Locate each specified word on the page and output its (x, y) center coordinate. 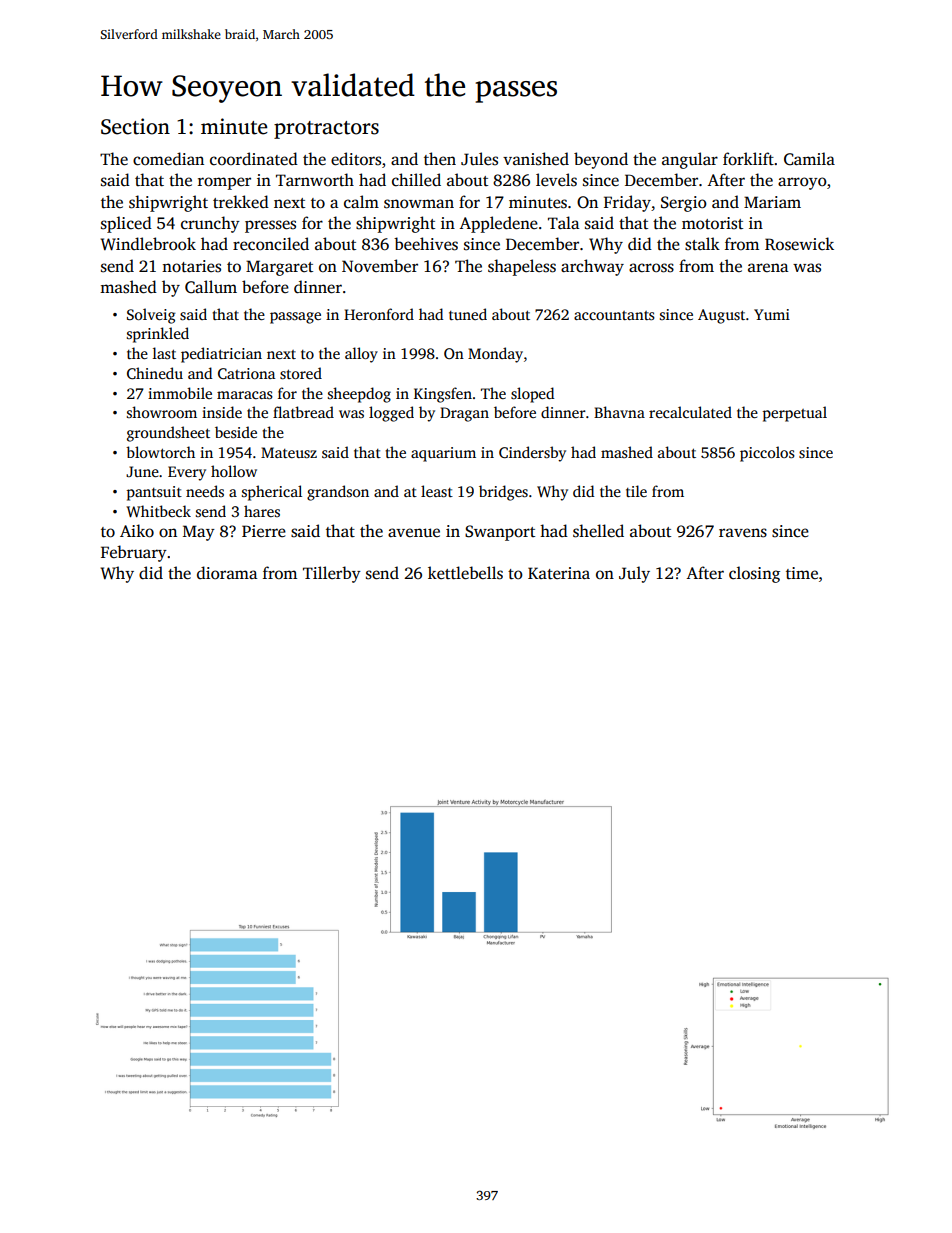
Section (135, 126)
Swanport (500, 533)
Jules (479, 159)
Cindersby (532, 454)
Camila (809, 159)
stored (301, 373)
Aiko (137, 531)
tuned (468, 314)
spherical (272, 493)
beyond (601, 160)
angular (690, 160)
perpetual (795, 414)
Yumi (772, 314)
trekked (241, 202)
